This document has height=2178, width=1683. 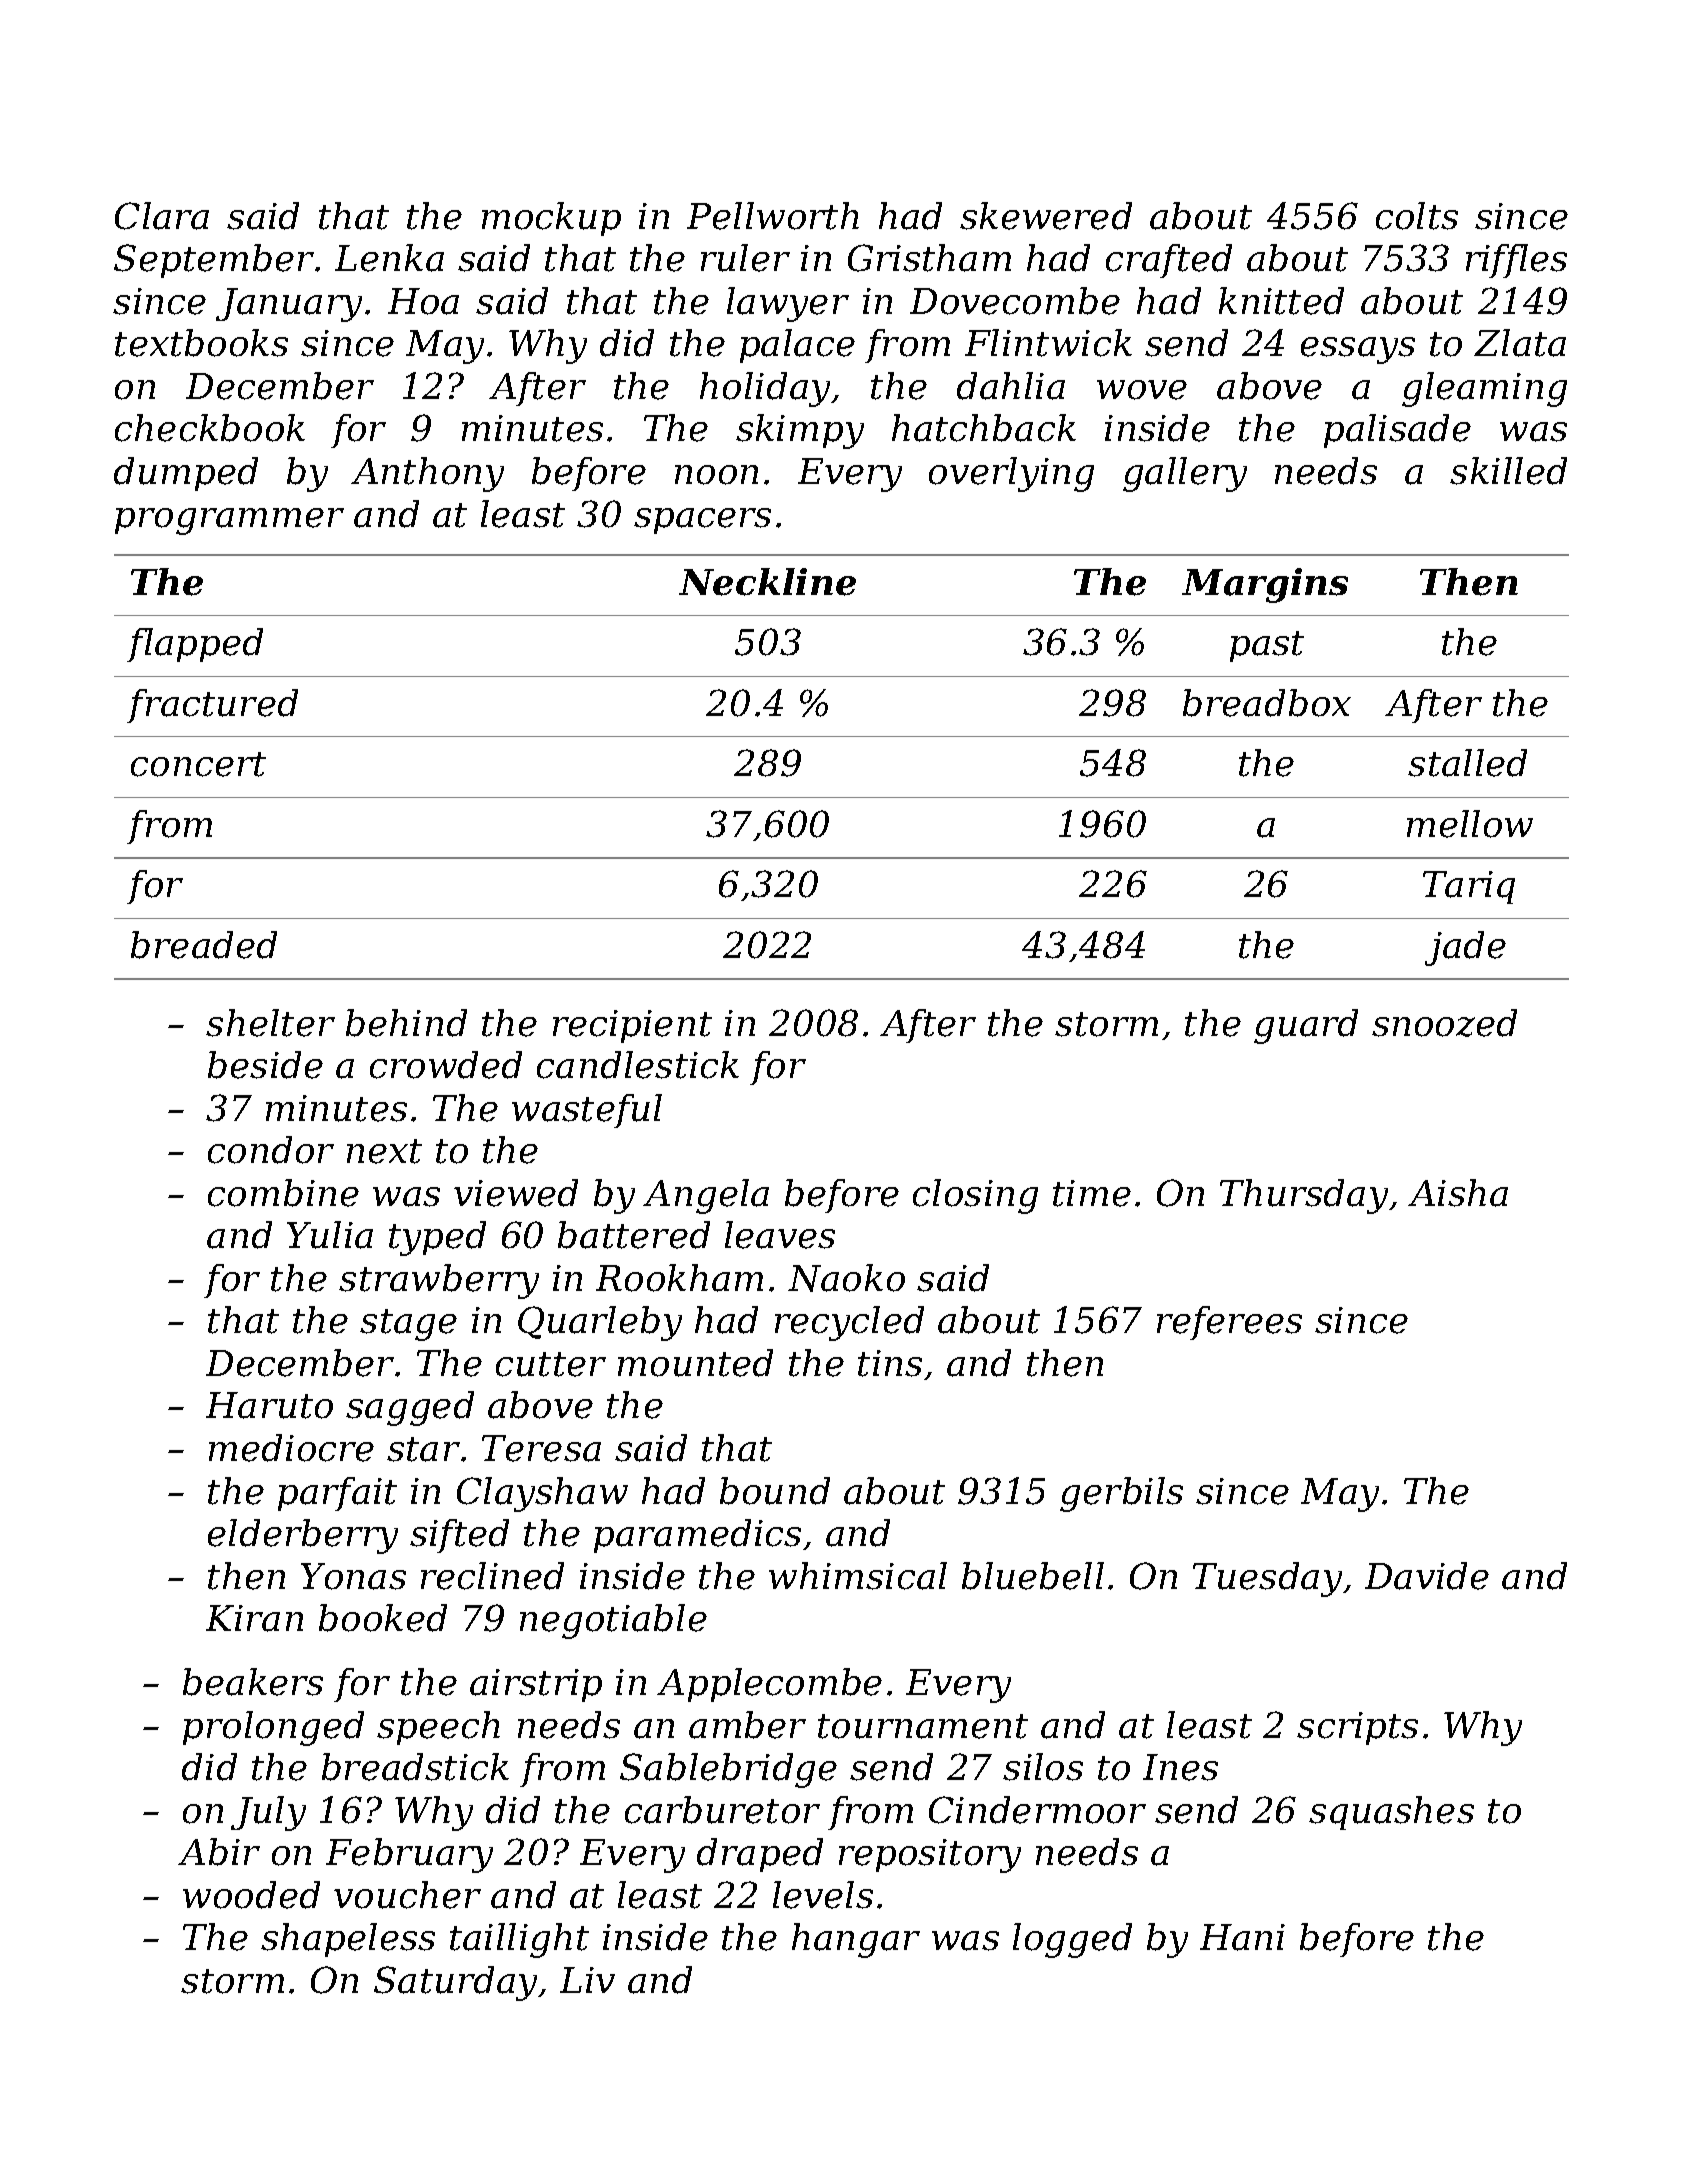 I want to click on elderberry, so click(x=303, y=1536).
